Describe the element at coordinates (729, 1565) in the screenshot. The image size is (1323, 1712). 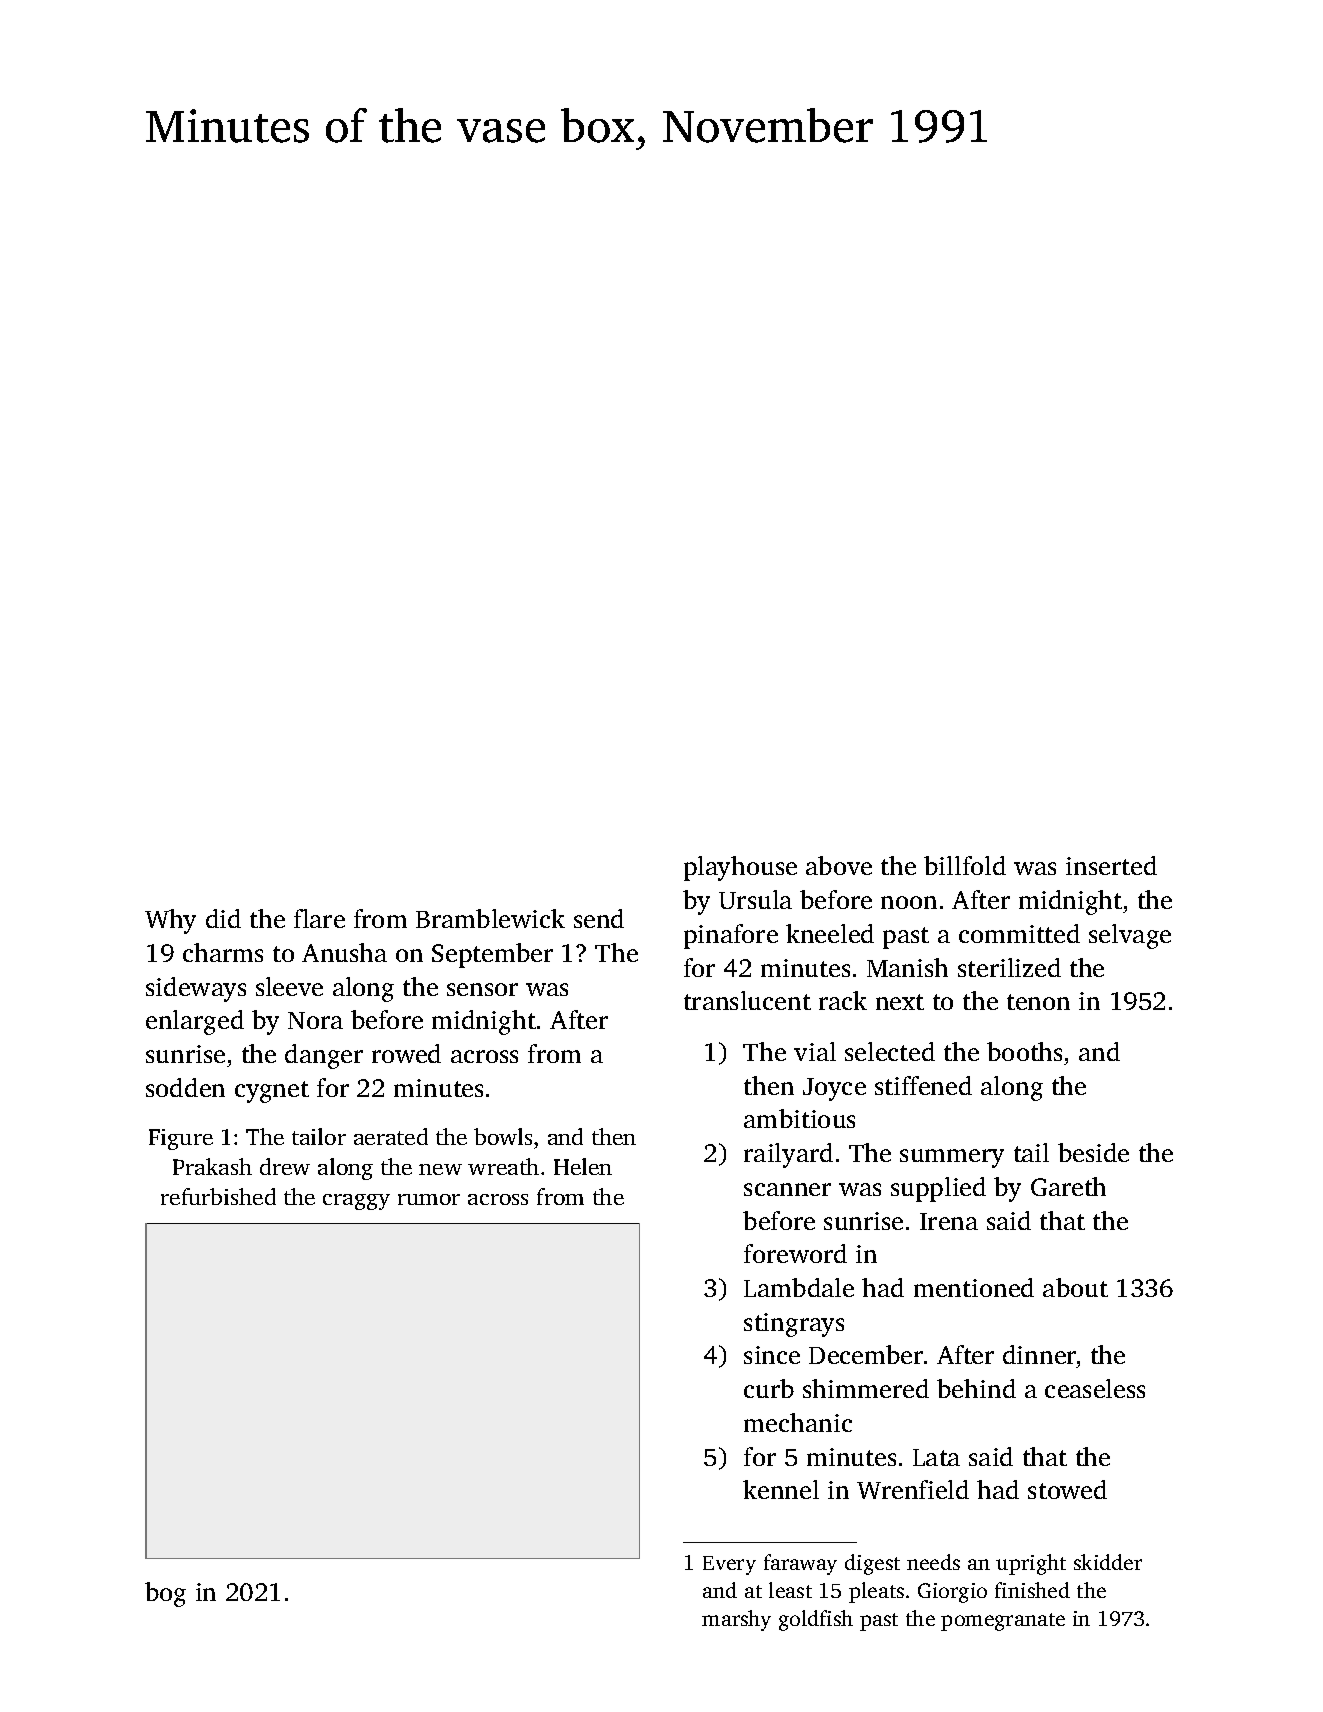
I see `Every` at that location.
